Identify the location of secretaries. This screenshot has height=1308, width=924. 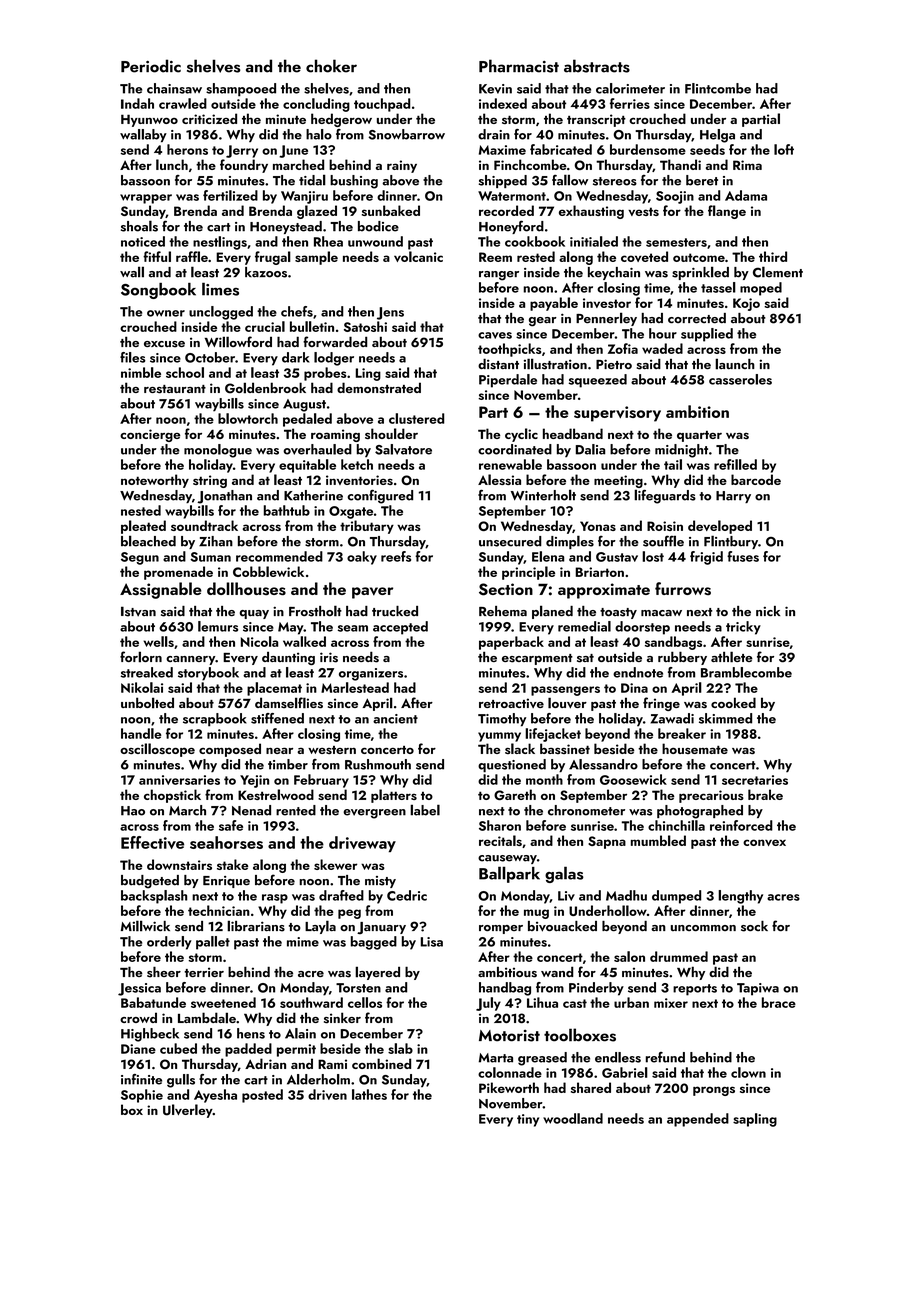
(755, 780).
